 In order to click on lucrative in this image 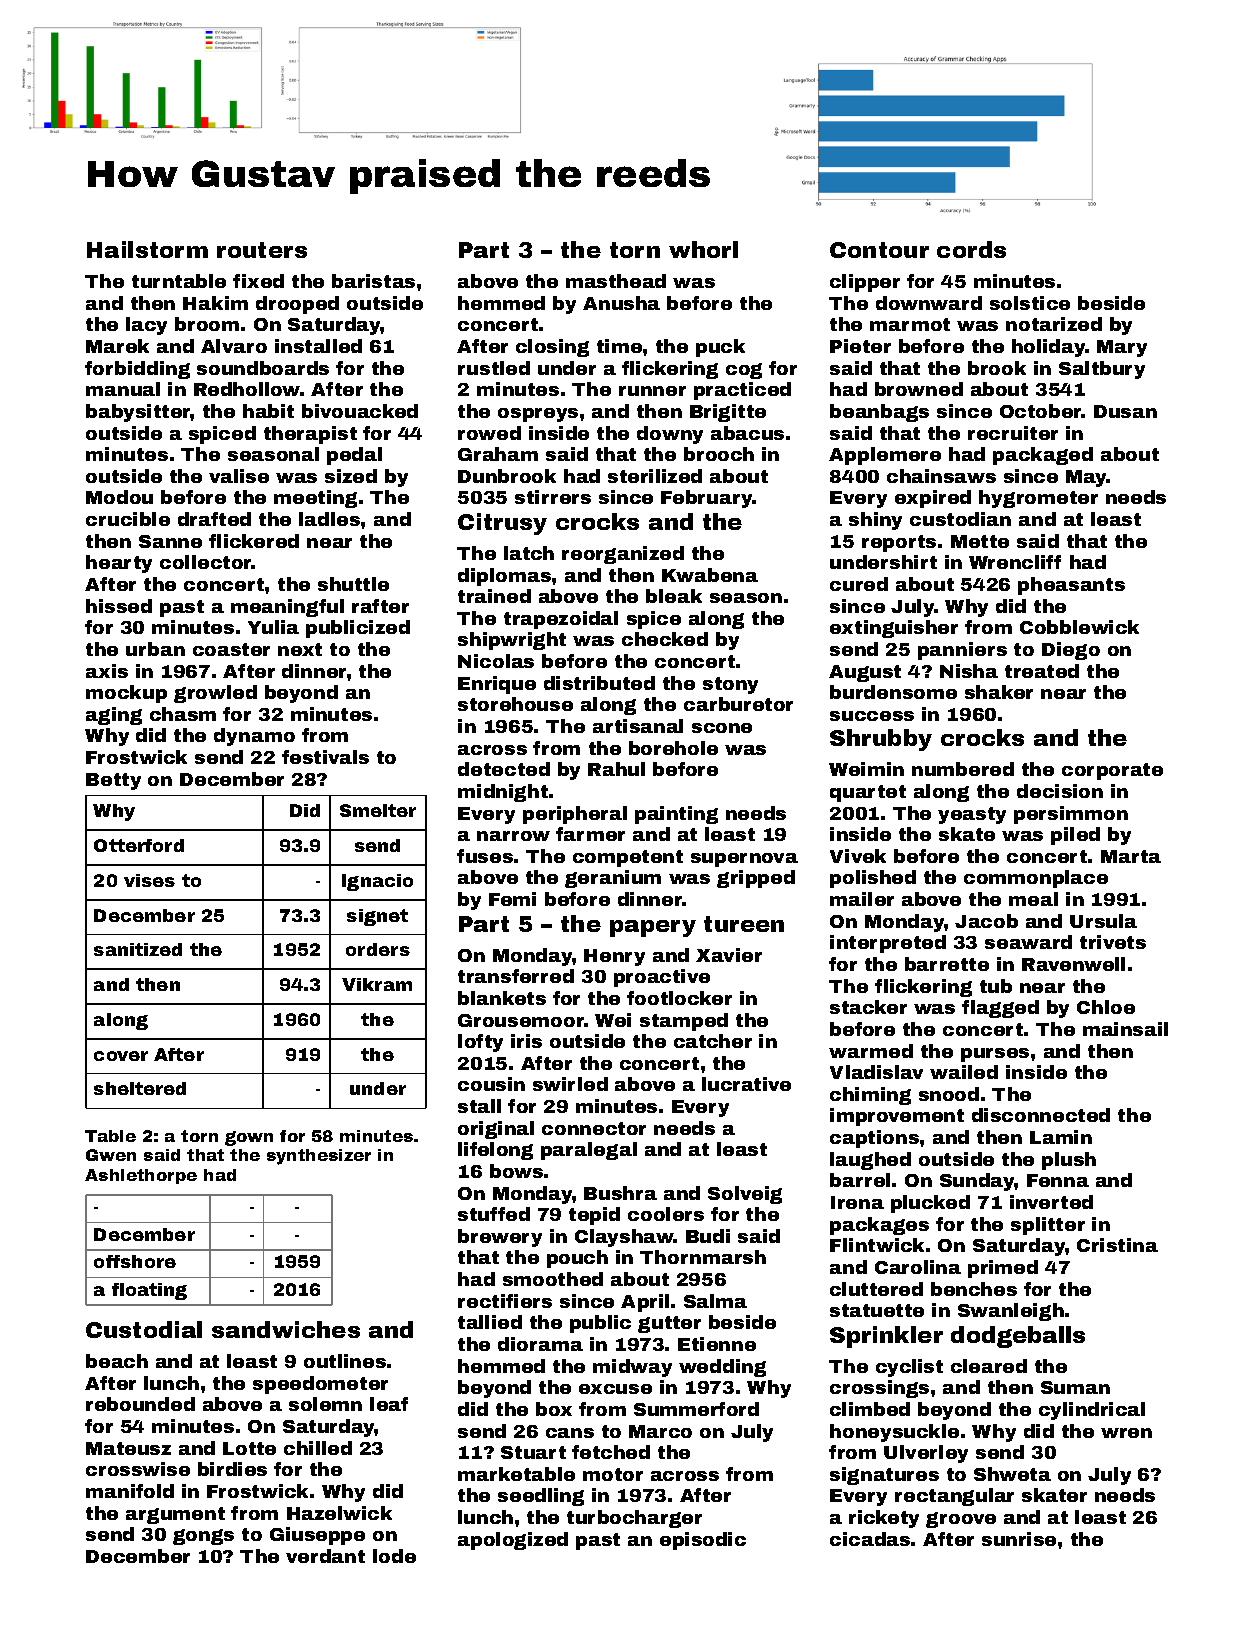, I will do `click(746, 1084)`.
